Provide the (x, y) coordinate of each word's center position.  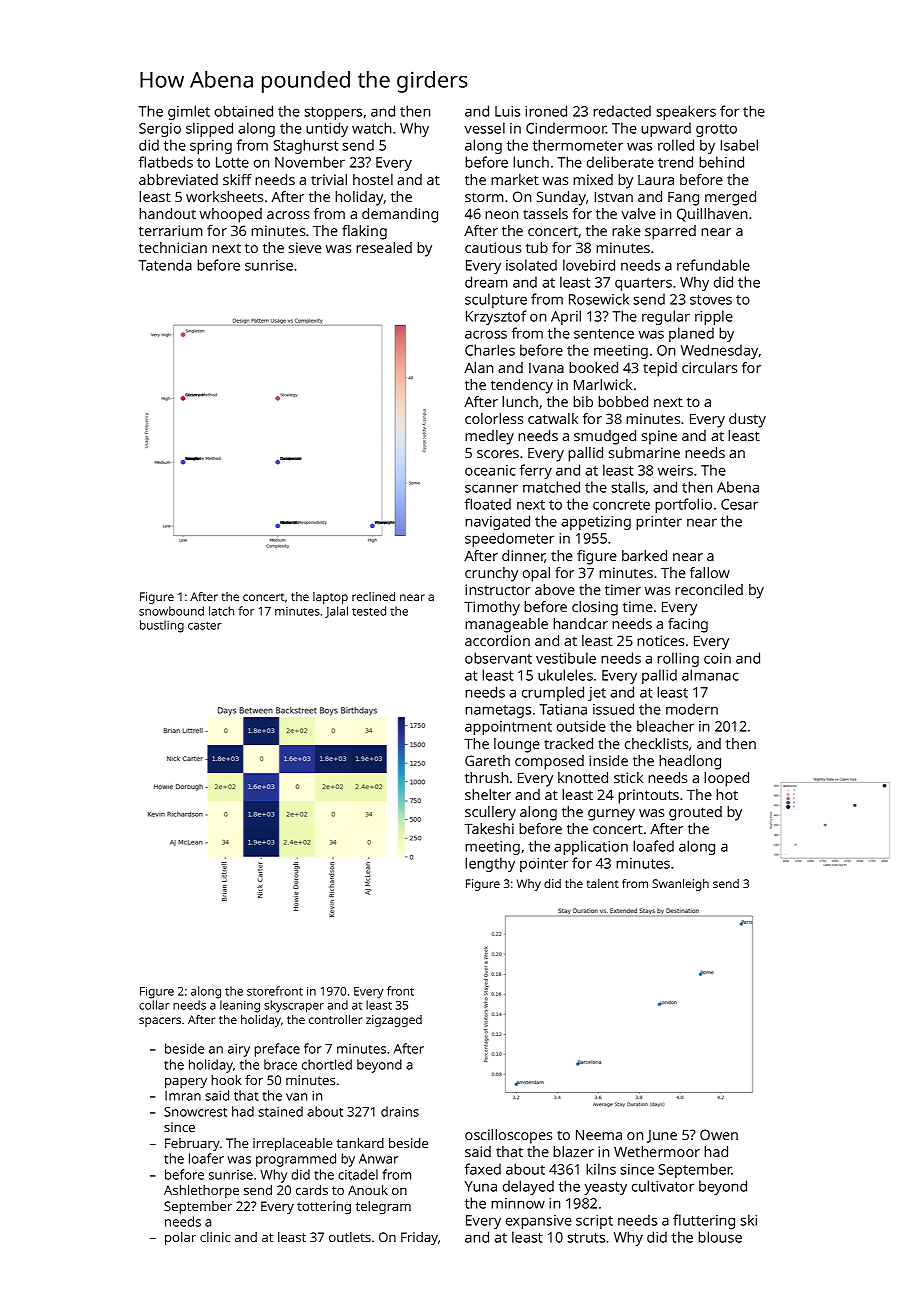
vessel (485, 128)
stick (628, 777)
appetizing (596, 523)
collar (154, 1005)
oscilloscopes (508, 1136)
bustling (162, 626)
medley (489, 437)
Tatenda (165, 265)
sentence (604, 334)
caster (205, 626)
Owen (719, 1134)
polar (180, 1238)
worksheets (224, 196)
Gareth (487, 760)
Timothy (492, 608)
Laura (656, 180)
